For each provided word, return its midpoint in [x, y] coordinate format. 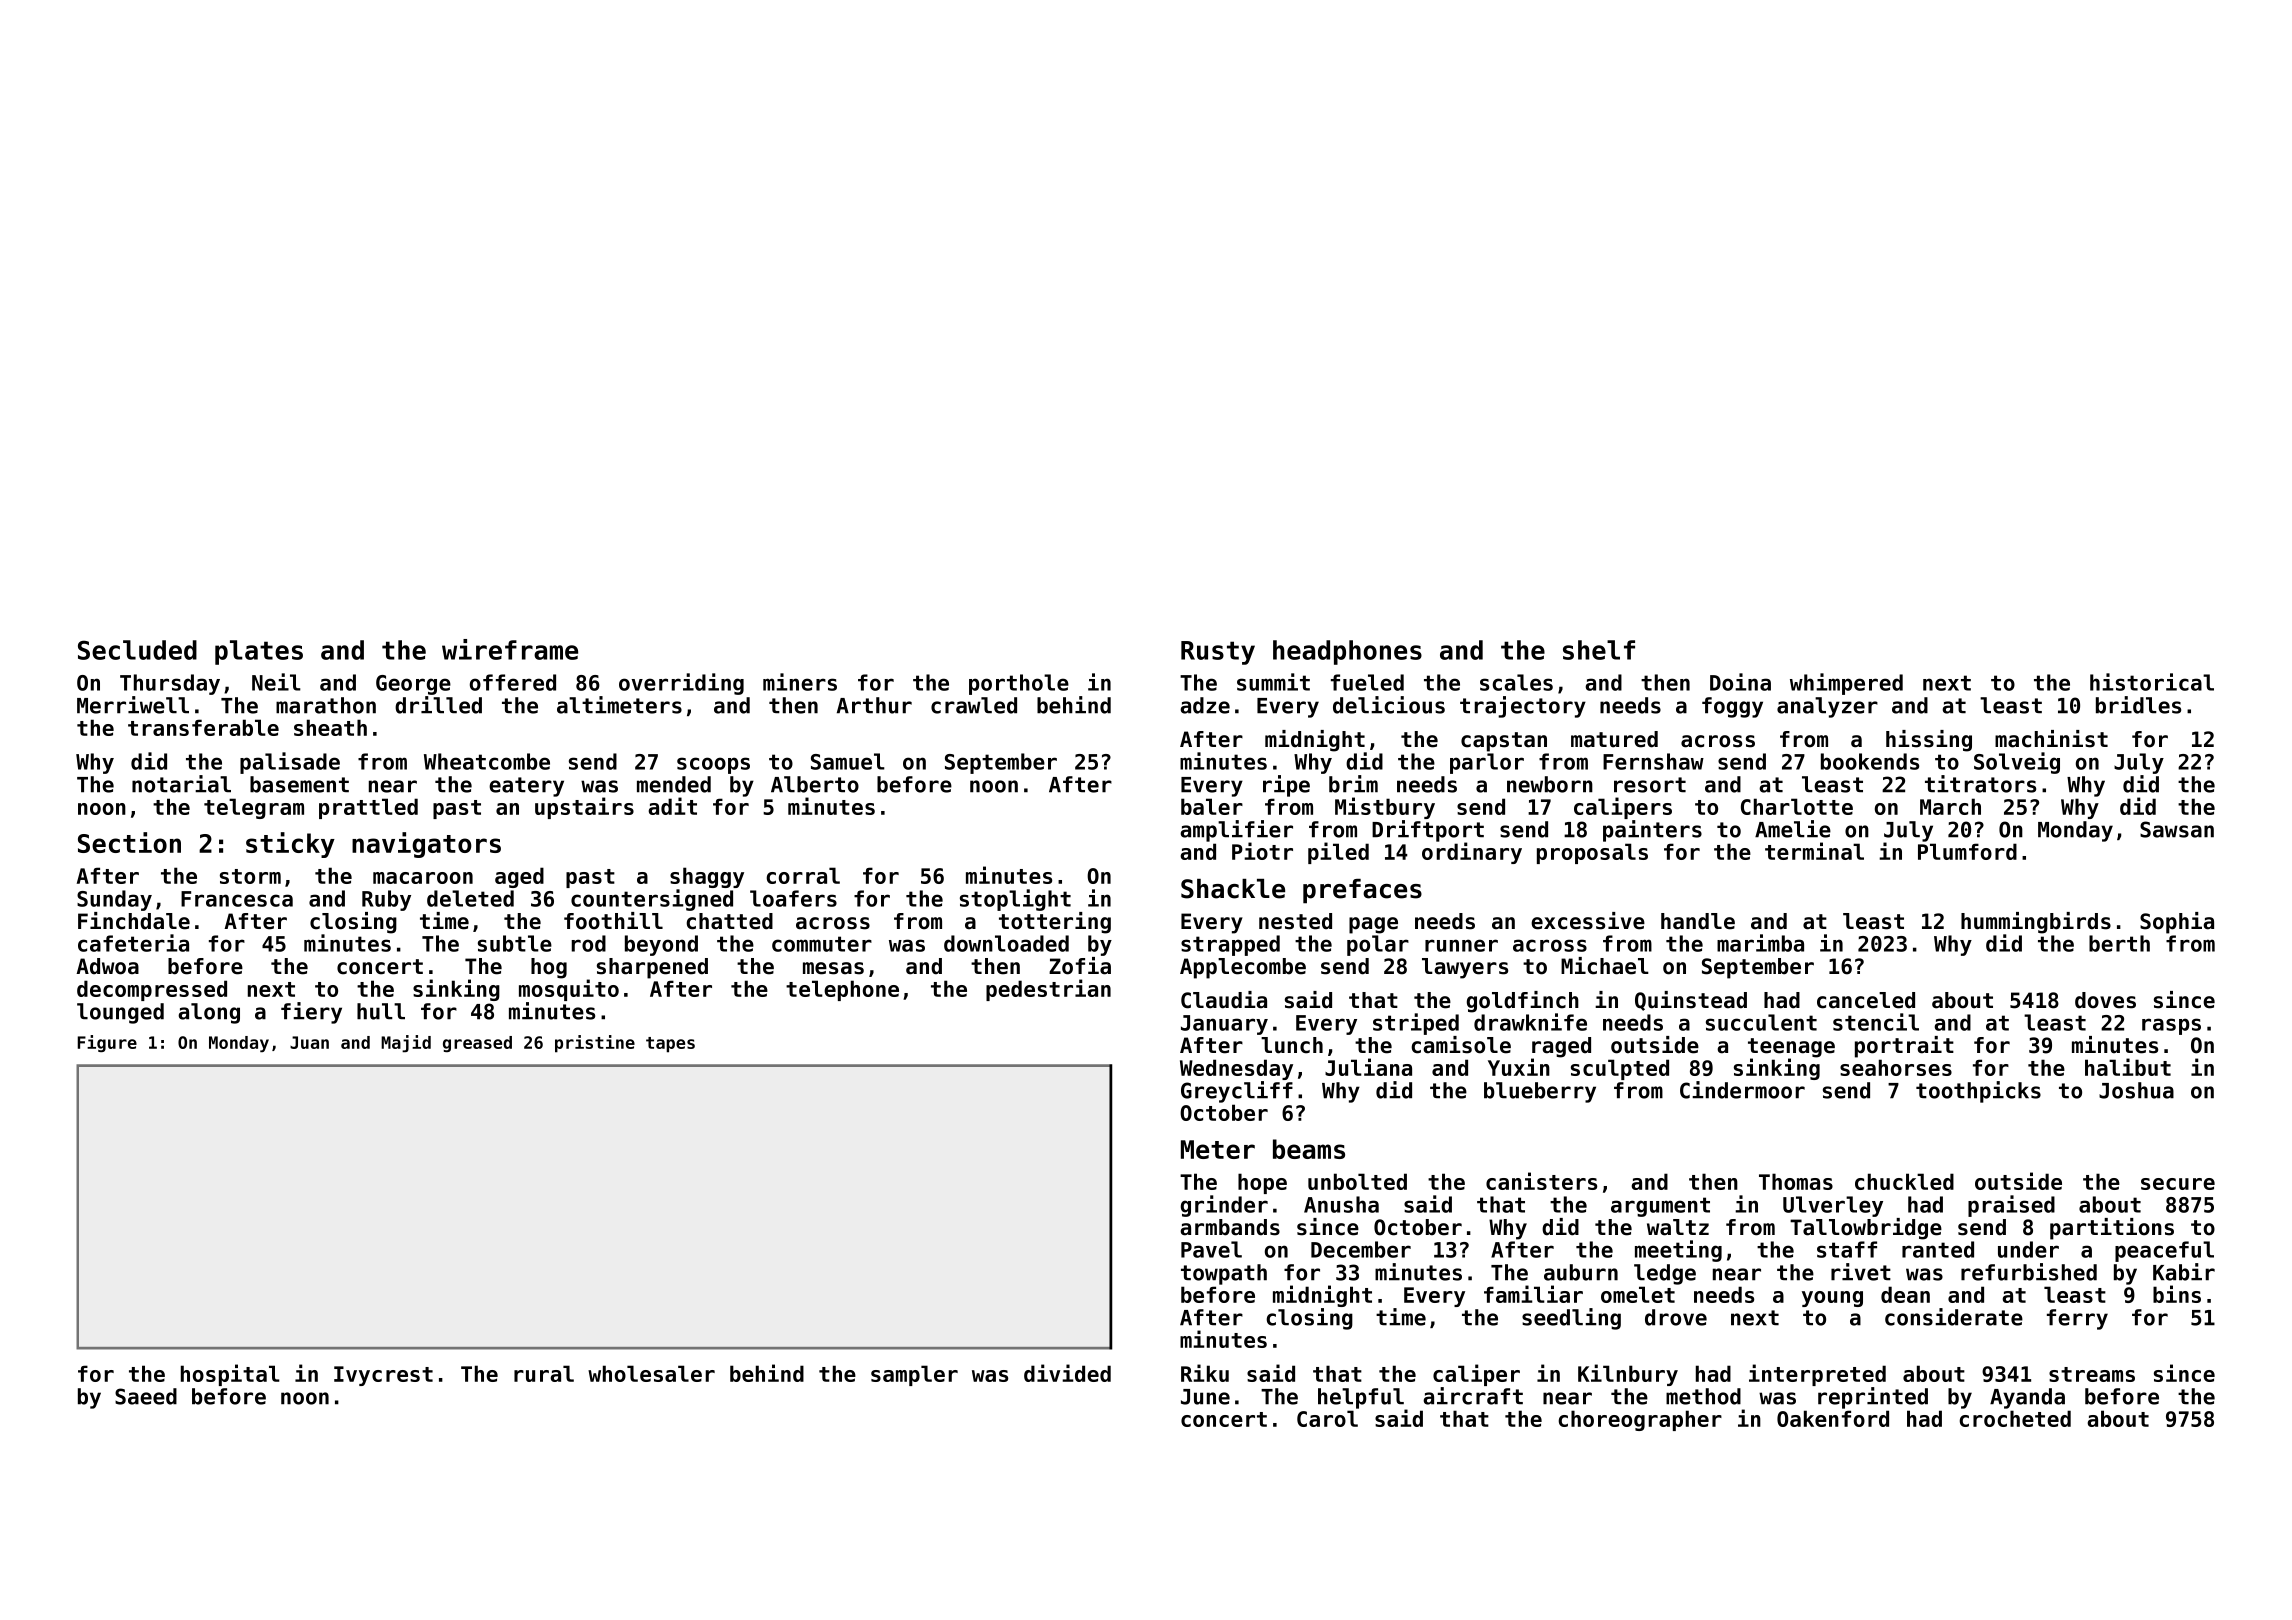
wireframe [510, 649]
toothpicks [1978, 1092]
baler [1212, 806]
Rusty [1218, 653]
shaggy [707, 877]
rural [544, 1373]
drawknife [1530, 1022]
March [1950, 806]
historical [2152, 682]
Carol [1327, 1418]
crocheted [2015, 1418]
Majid [406, 1043]
